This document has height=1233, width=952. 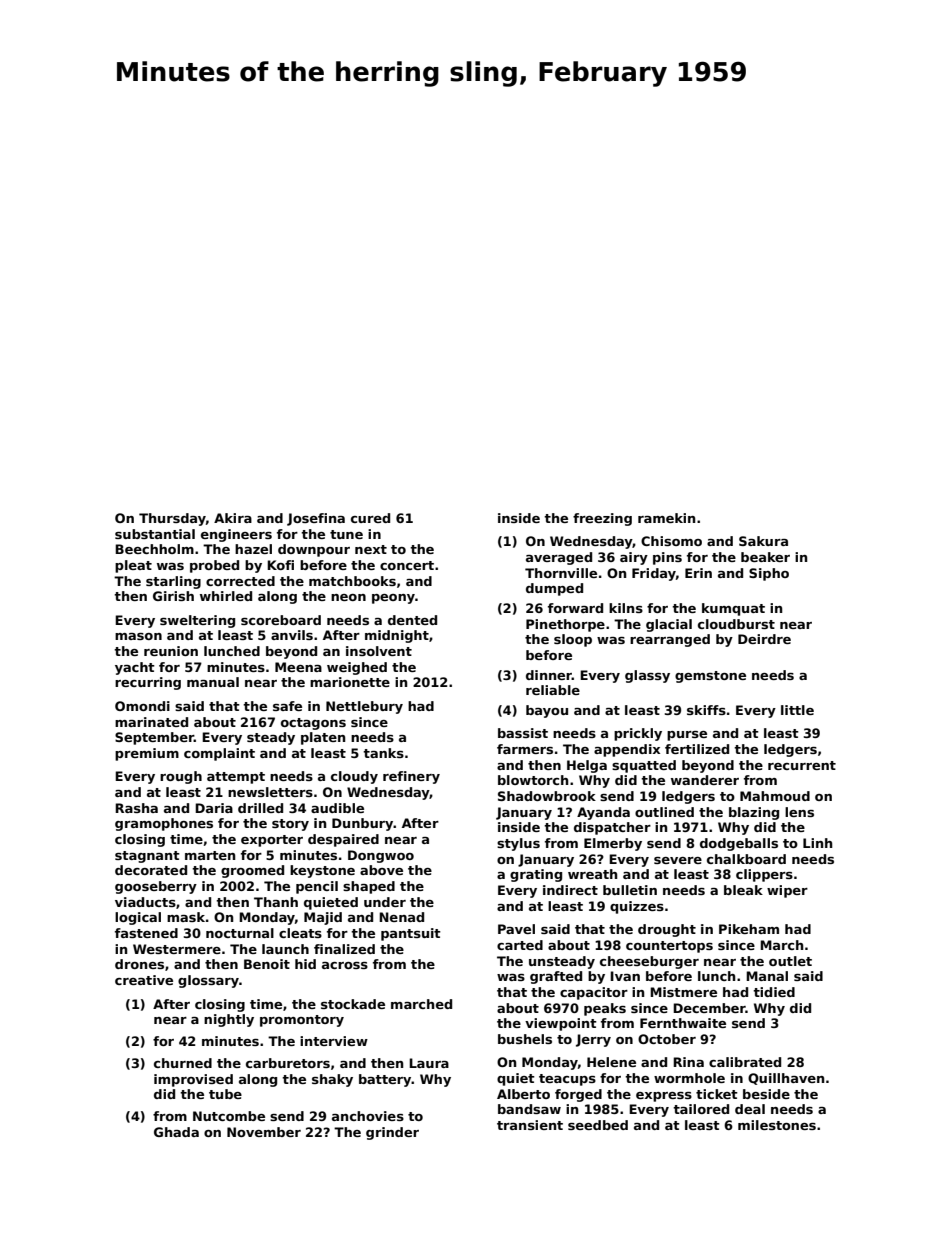 What do you see at coordinates (670, 640) in the document?
I see `rearranged` at bounding box center [670, 640].
